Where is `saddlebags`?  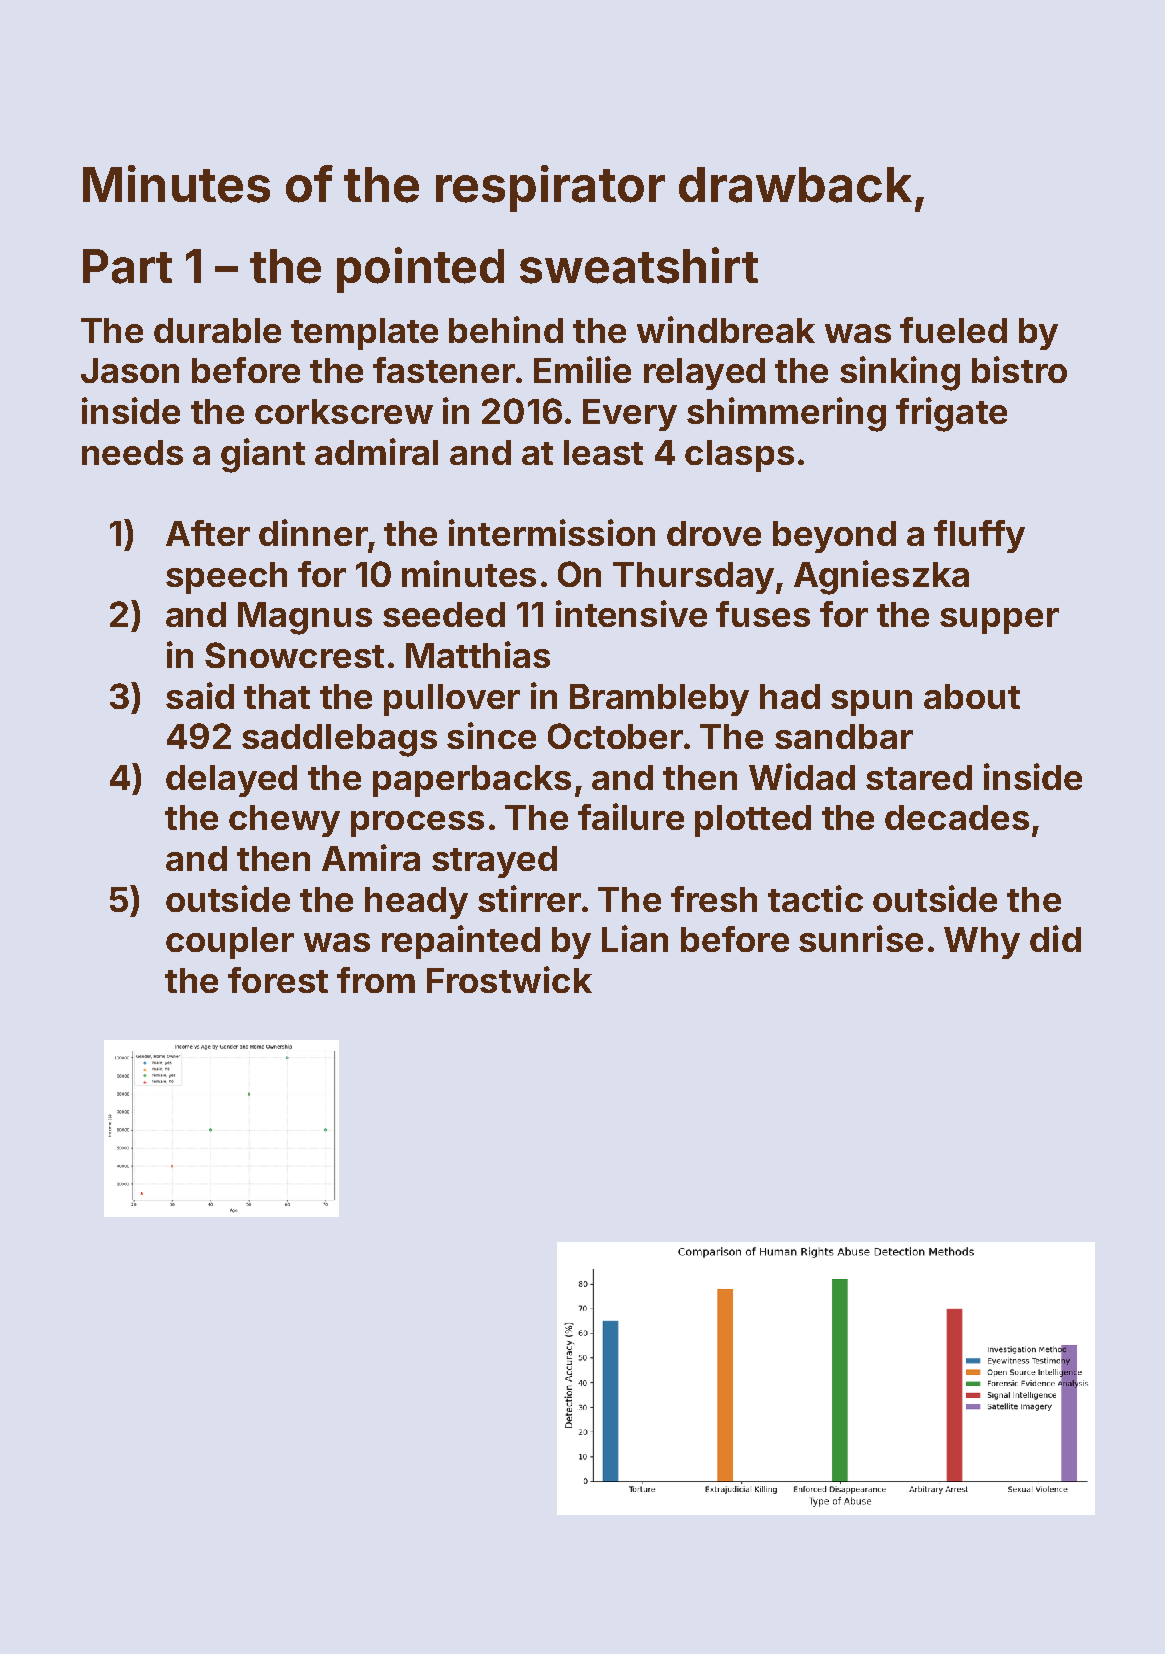 saddlebags is located at coordinates (339, 740).
